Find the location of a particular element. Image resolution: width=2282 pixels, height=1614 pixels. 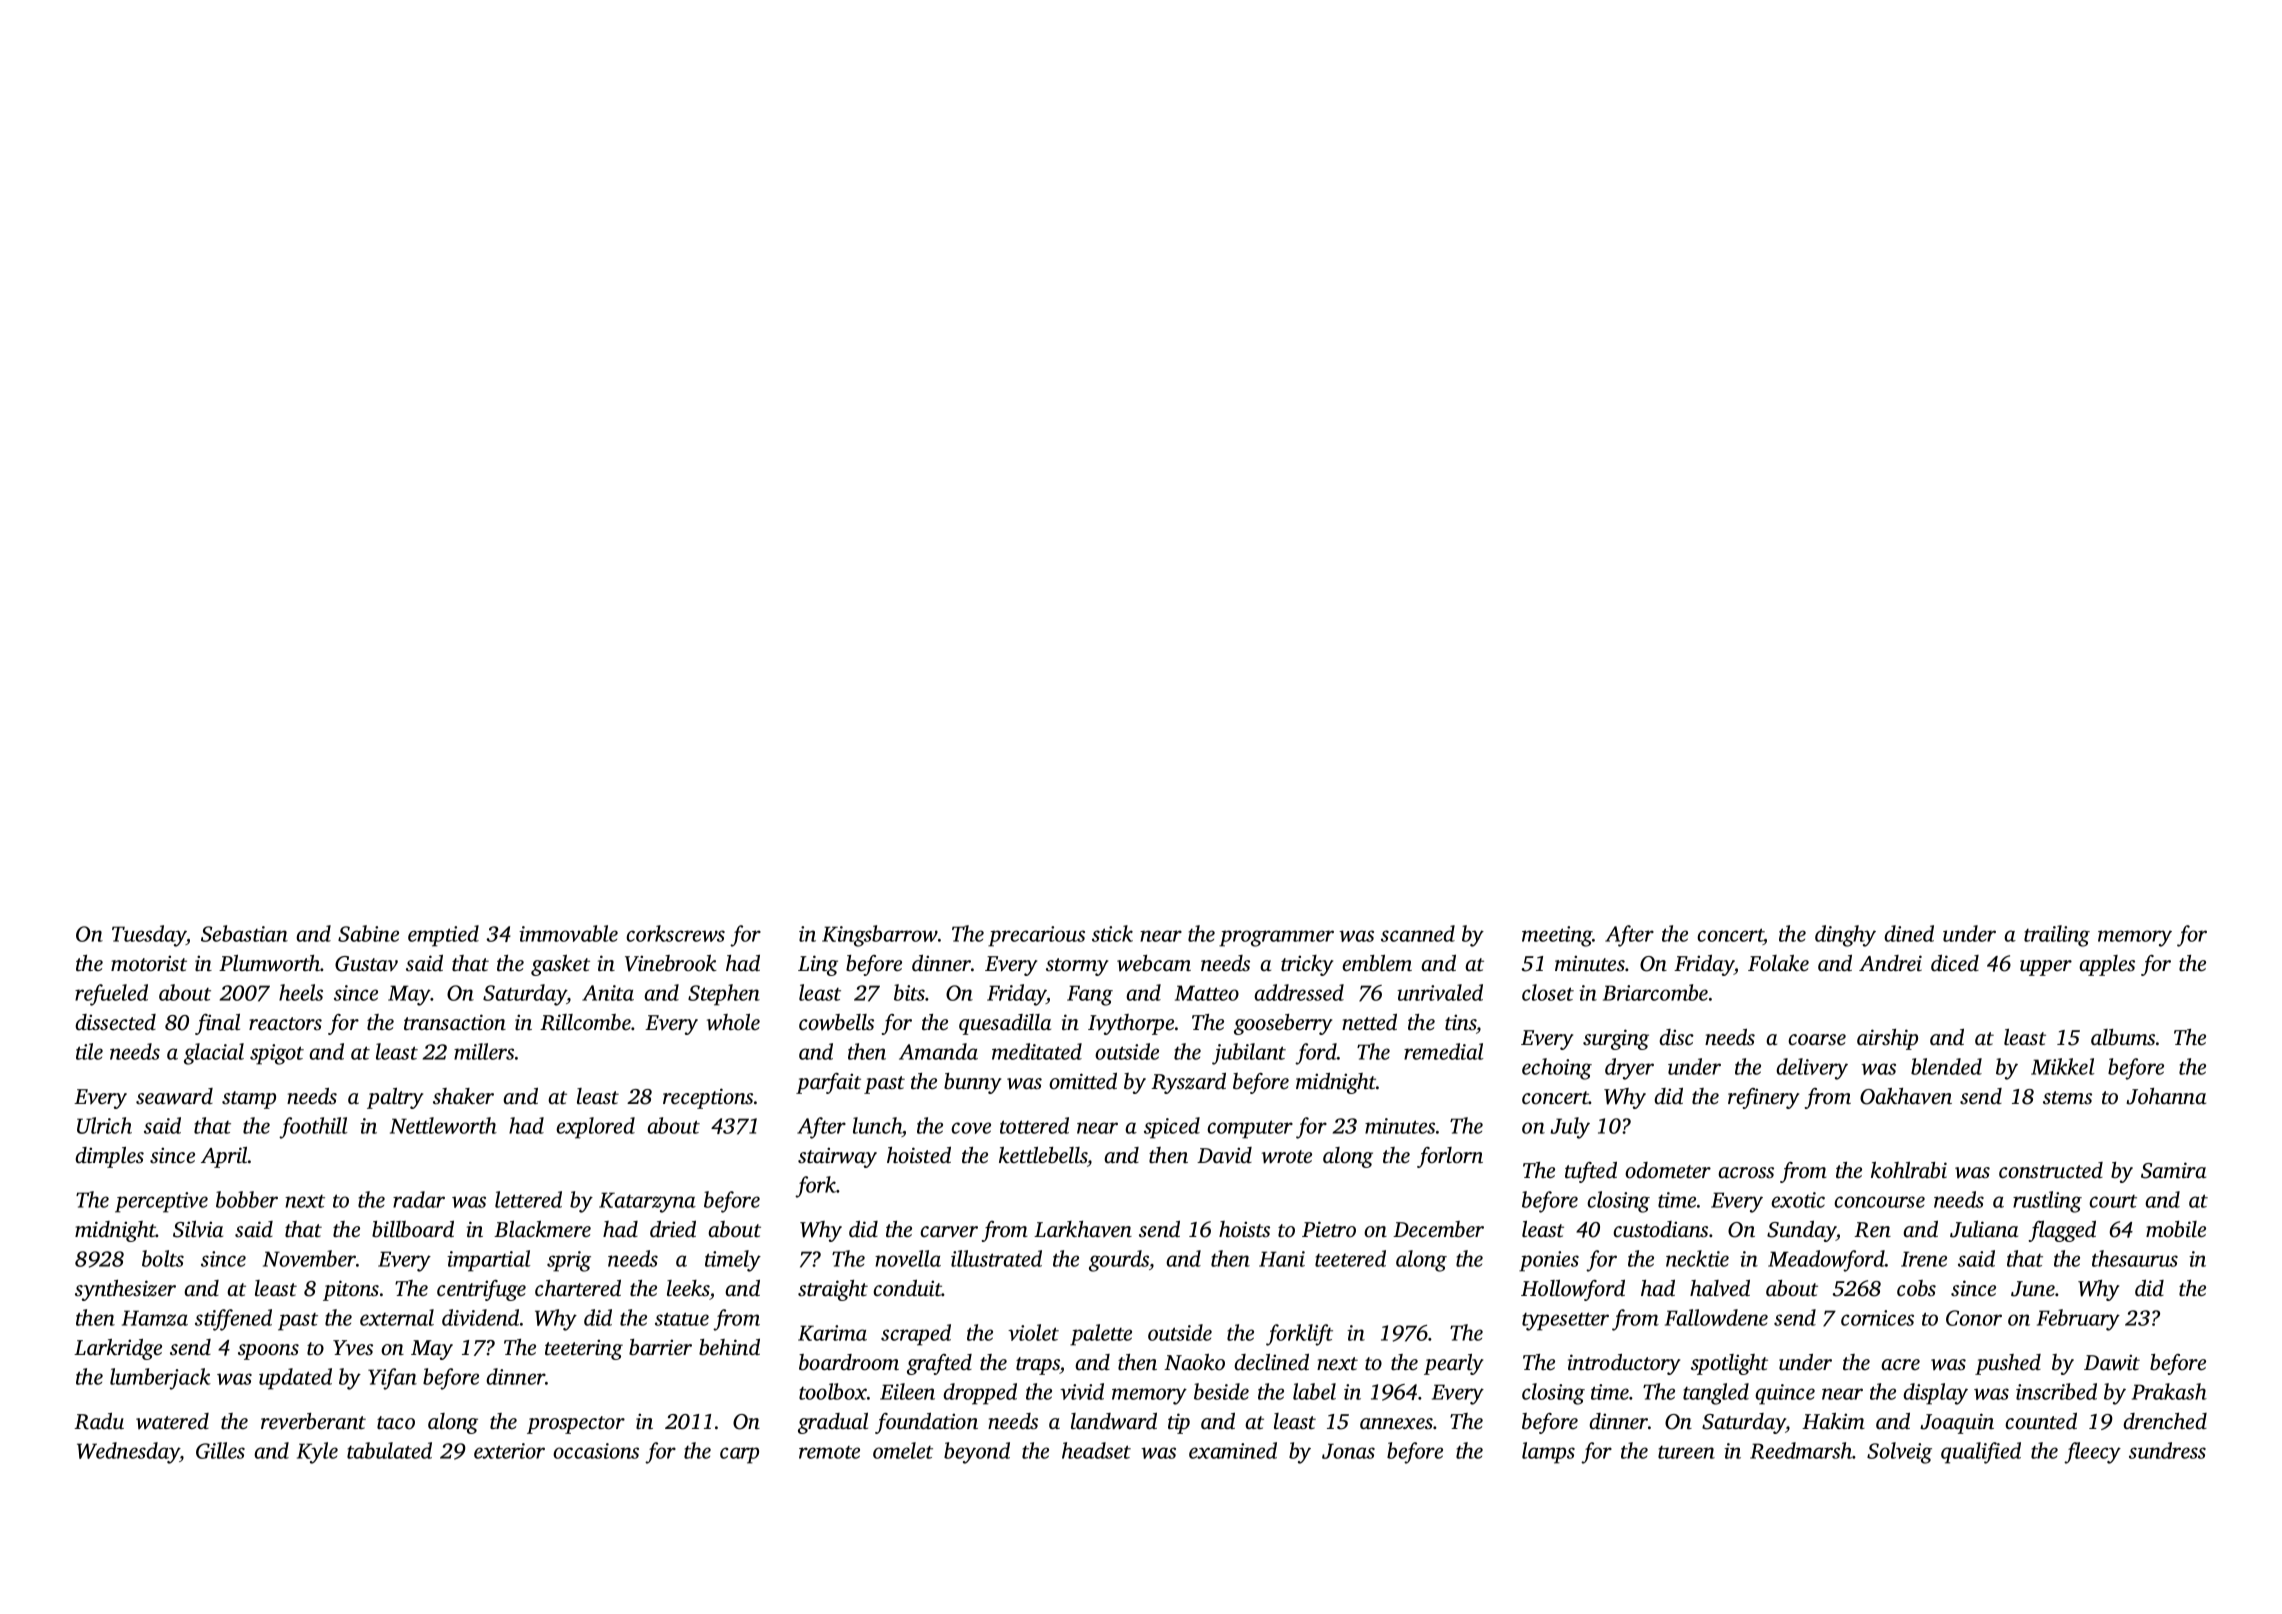

Wednesday is located at coordinates (128, 1453).
